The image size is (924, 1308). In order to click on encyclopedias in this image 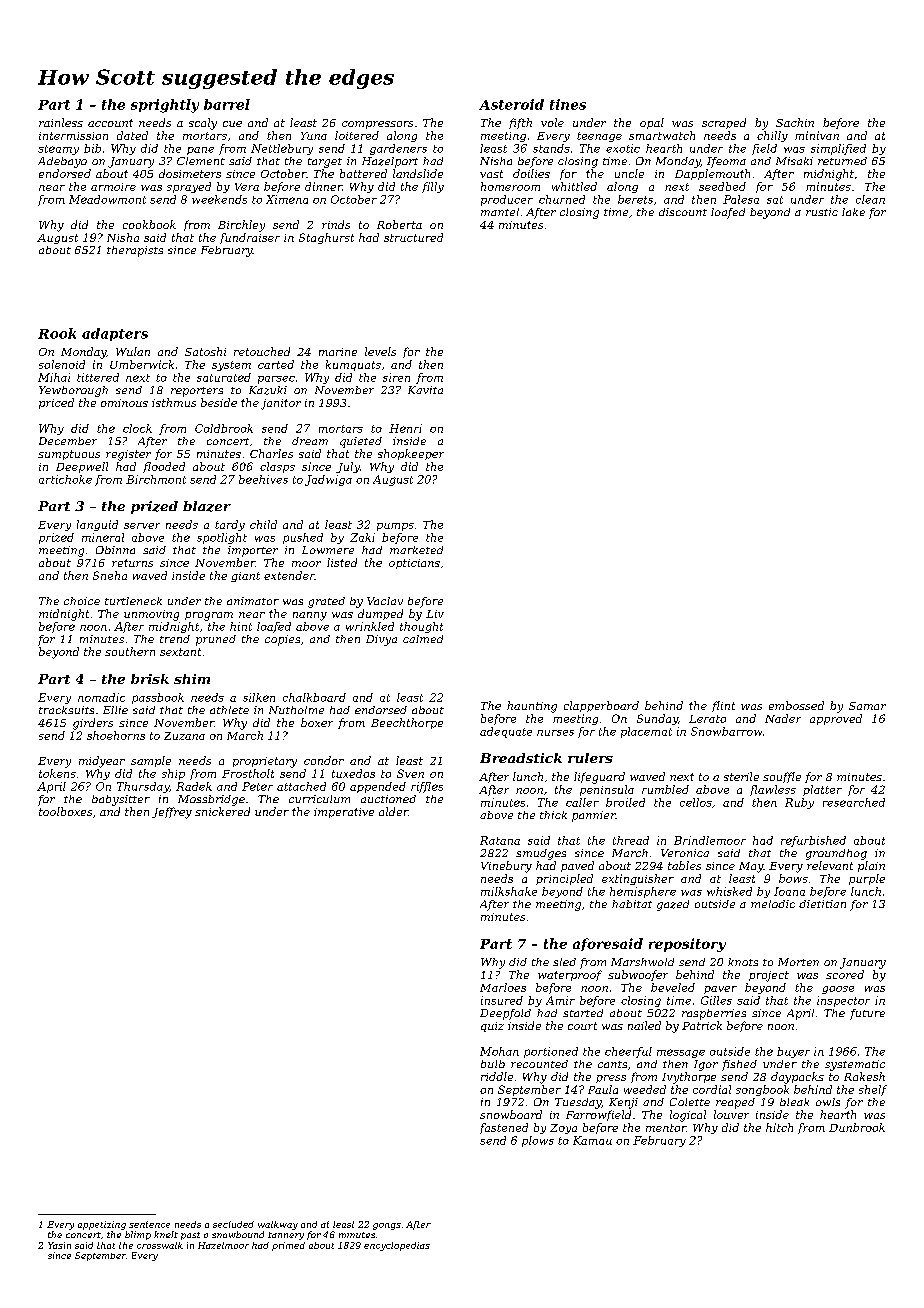, I will do `click(397, 1246)`.
